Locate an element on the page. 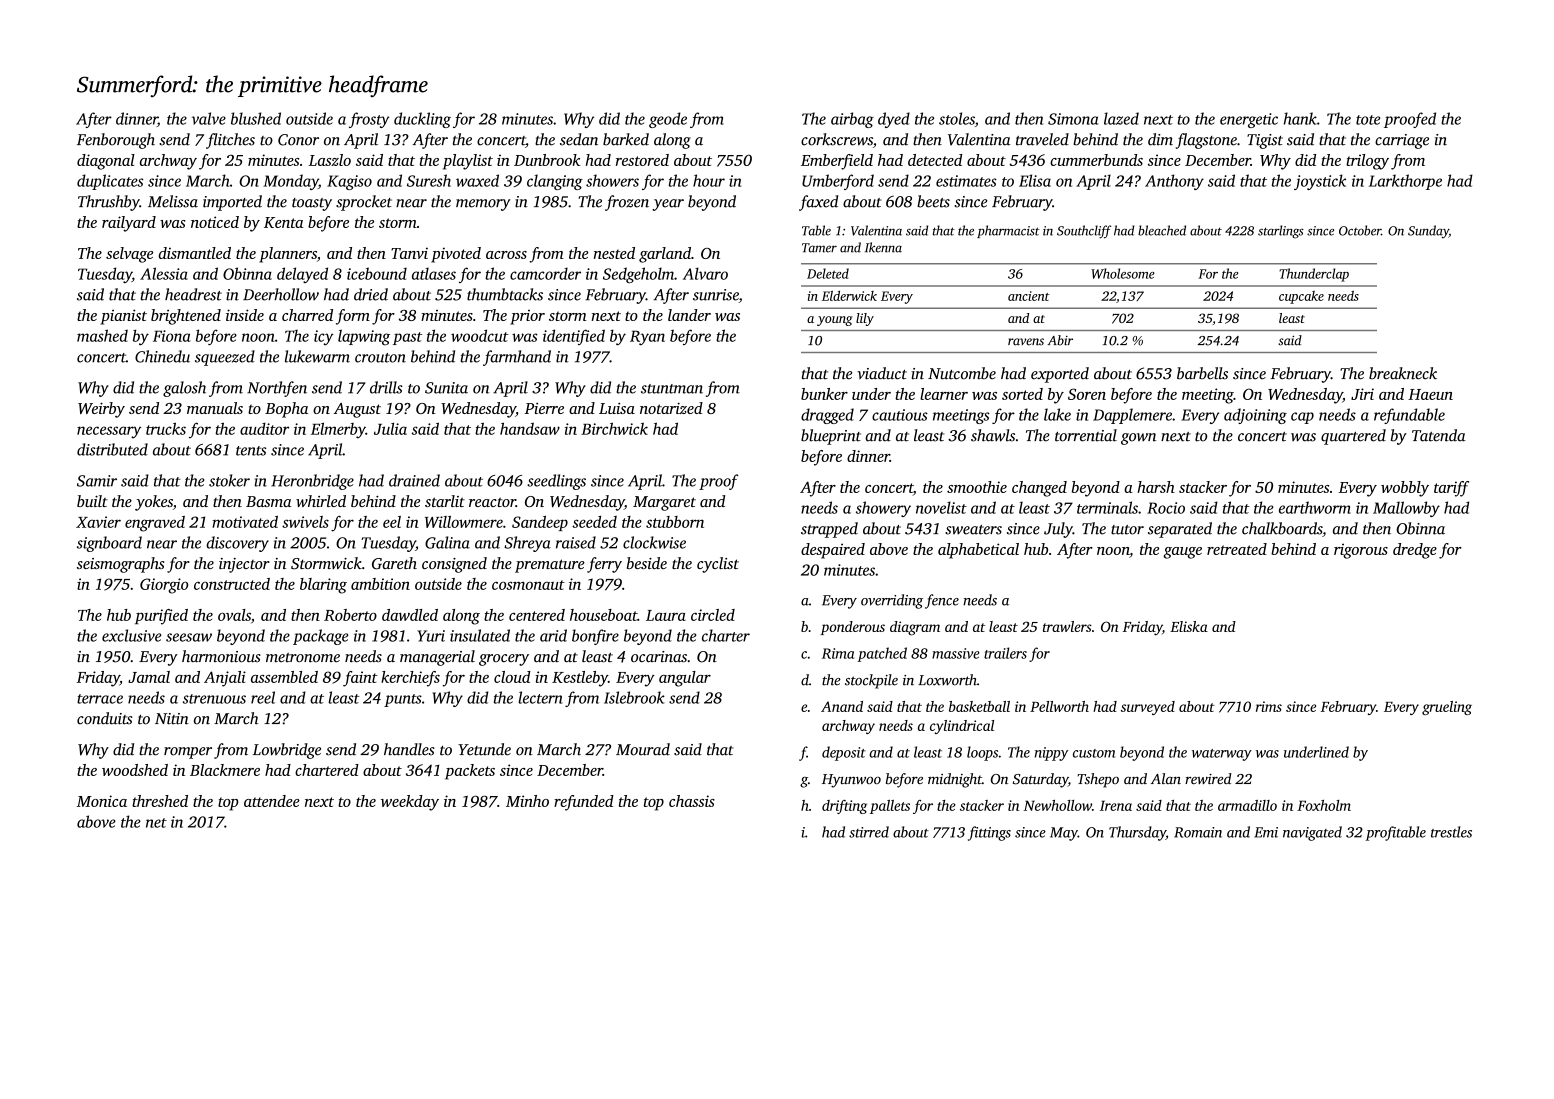 The height and width of the page is (1099, 1554). Monday is located at coordinates (290, 182).
